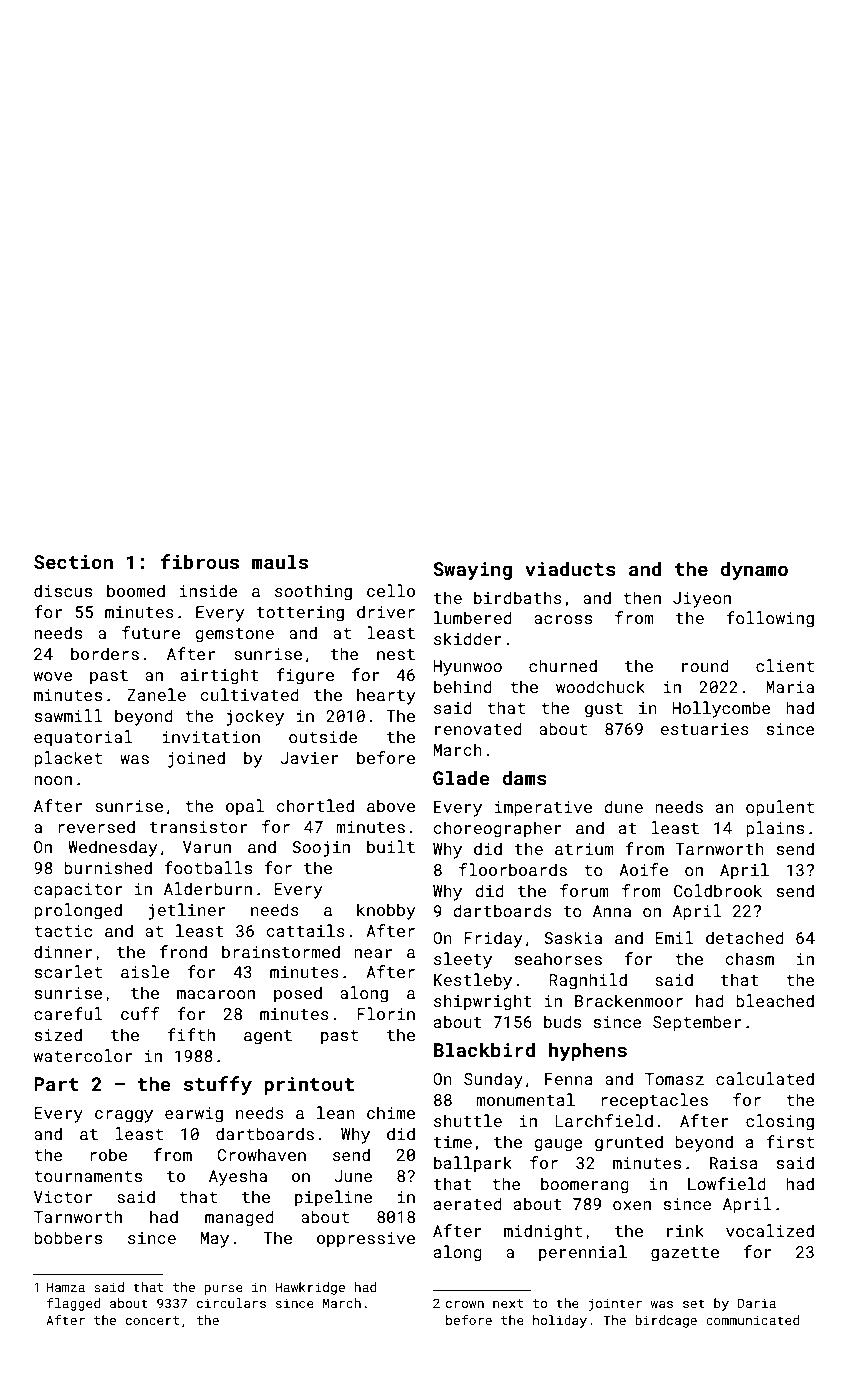  Describe the element at coordinates (754, 570) in the page. I see `dynamo` at that location.
